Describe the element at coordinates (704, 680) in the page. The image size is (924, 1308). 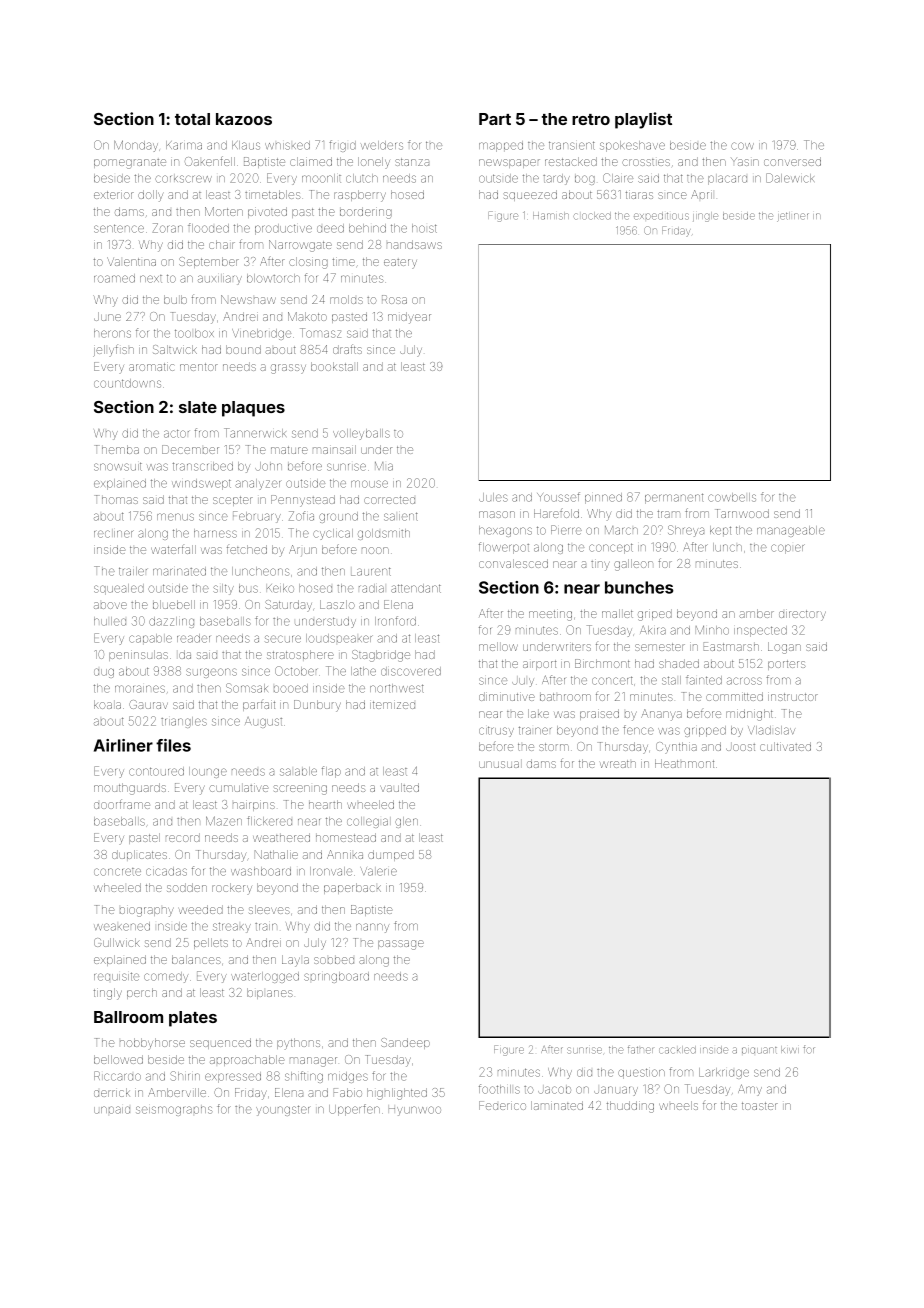
I see `fainted` at that location.
